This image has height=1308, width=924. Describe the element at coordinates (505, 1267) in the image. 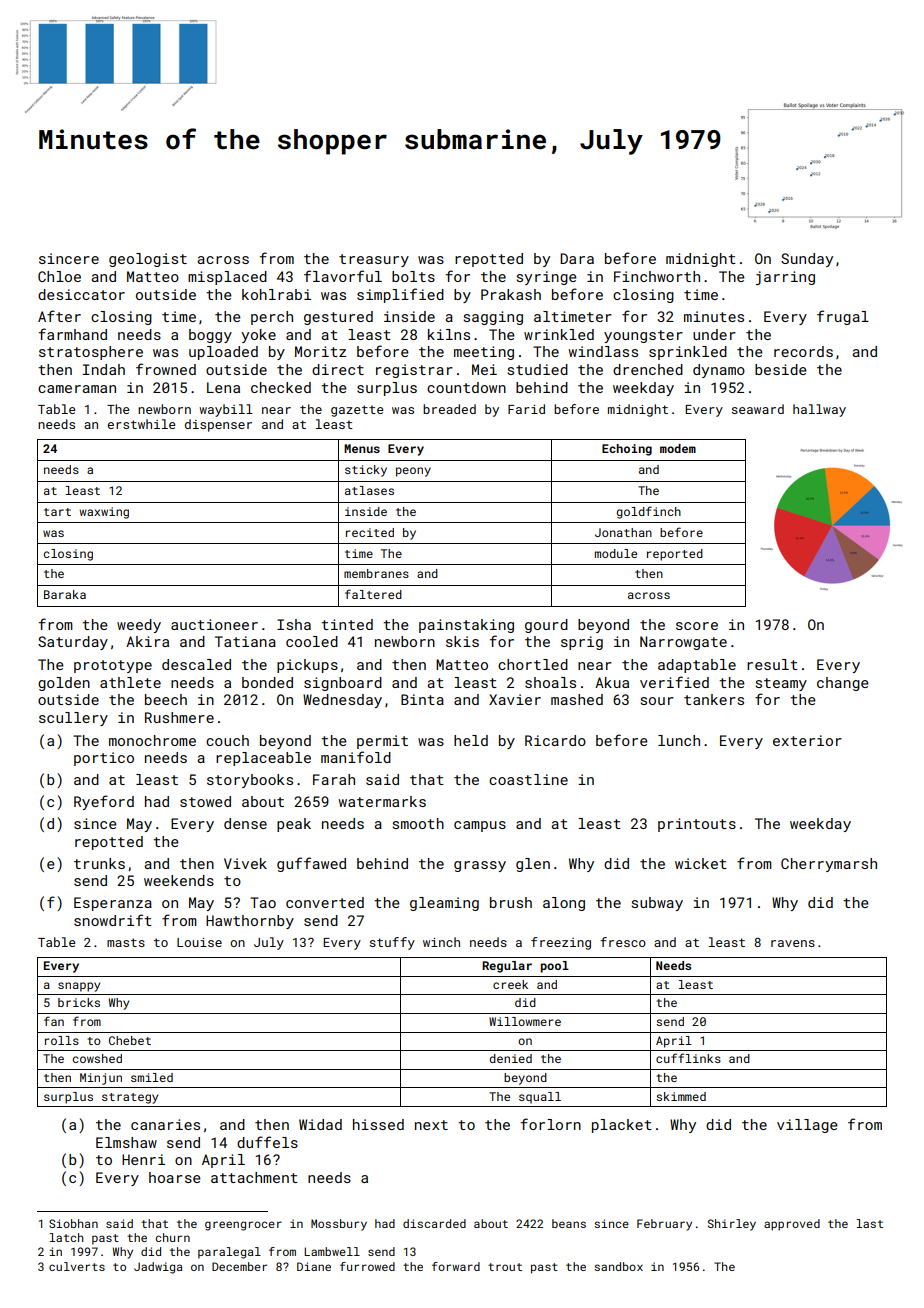

I see `trout` at that location.
